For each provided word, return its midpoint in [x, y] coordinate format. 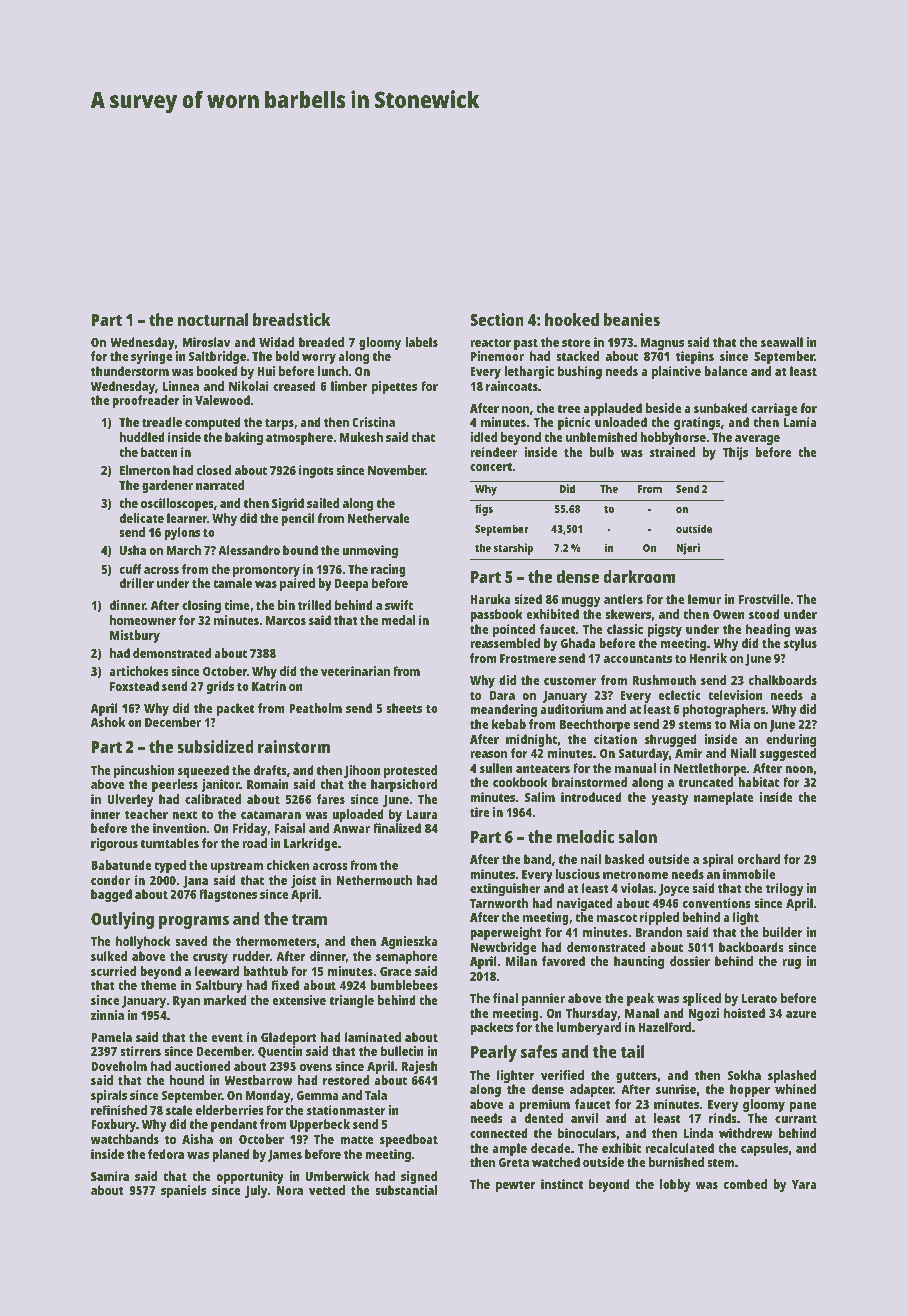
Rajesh [420, 1067]
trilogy [784, 889]
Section [497, 319]
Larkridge [310, 844]
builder [783, 932]
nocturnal [213, 319]
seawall [782, 342]
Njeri [688, 549]
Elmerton [145, 470]
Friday [250, 829]
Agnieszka [409, 942]
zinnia [107, 1015]
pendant [234, 1125]
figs [484, 510]
